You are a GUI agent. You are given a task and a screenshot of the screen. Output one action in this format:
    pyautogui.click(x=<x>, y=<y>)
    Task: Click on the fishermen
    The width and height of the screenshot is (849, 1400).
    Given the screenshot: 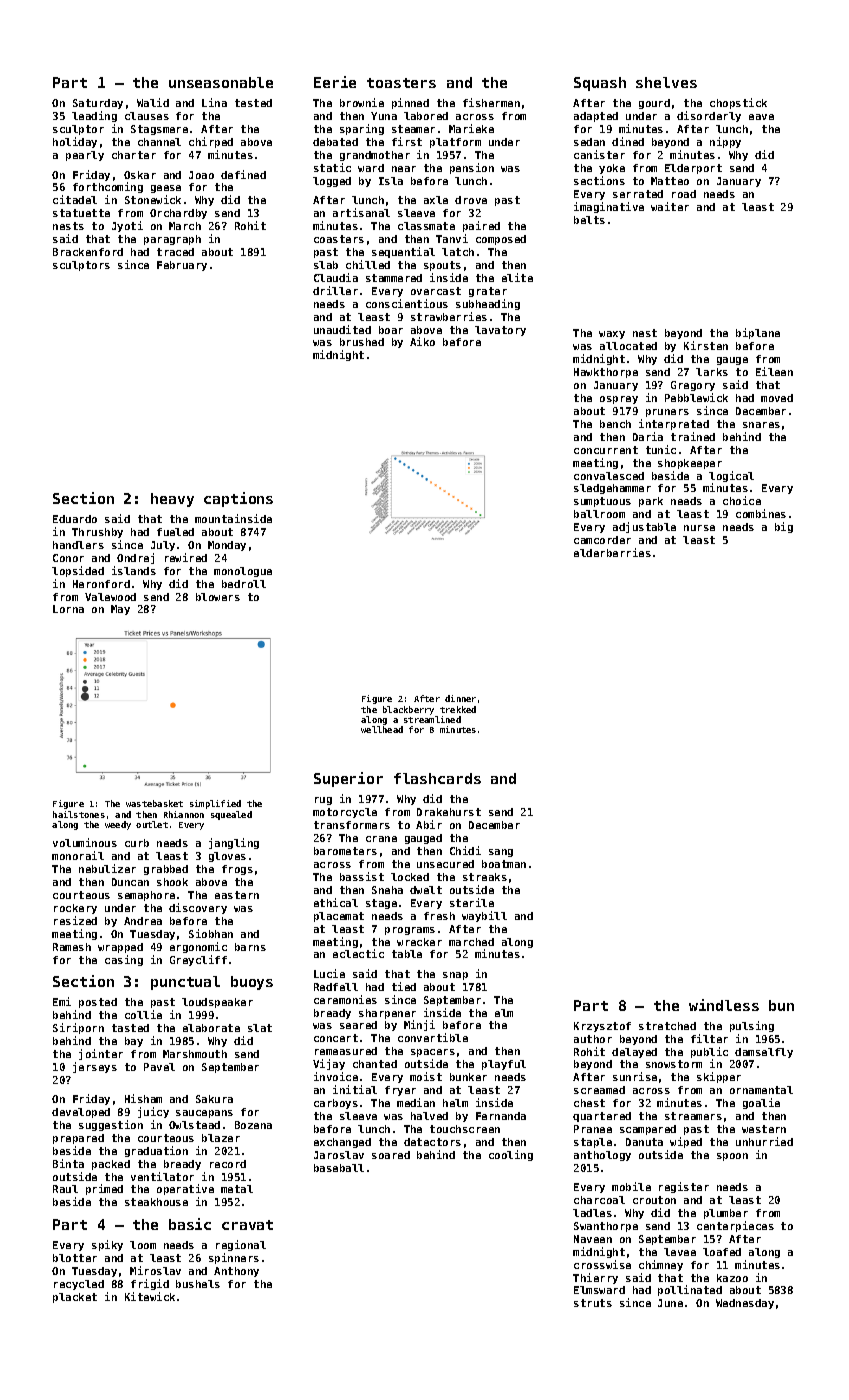 What is the action you would take?
    pyautogui.click(x=491, y=102)
